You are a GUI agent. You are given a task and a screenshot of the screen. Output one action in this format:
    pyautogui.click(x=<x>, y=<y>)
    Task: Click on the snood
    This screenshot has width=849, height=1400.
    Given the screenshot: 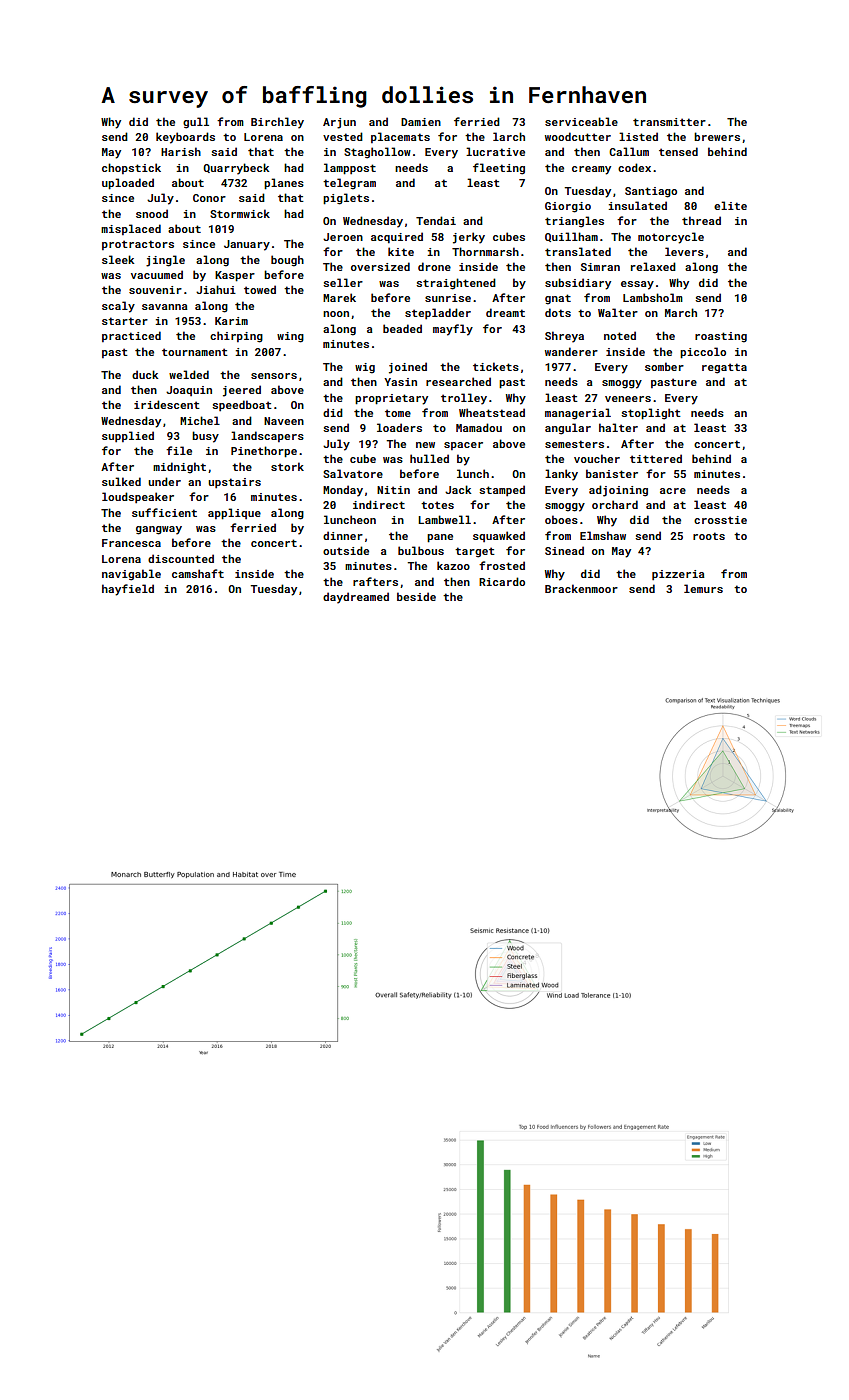 What is the action you would take?
    pyautogui.click(x=152, y=213)
